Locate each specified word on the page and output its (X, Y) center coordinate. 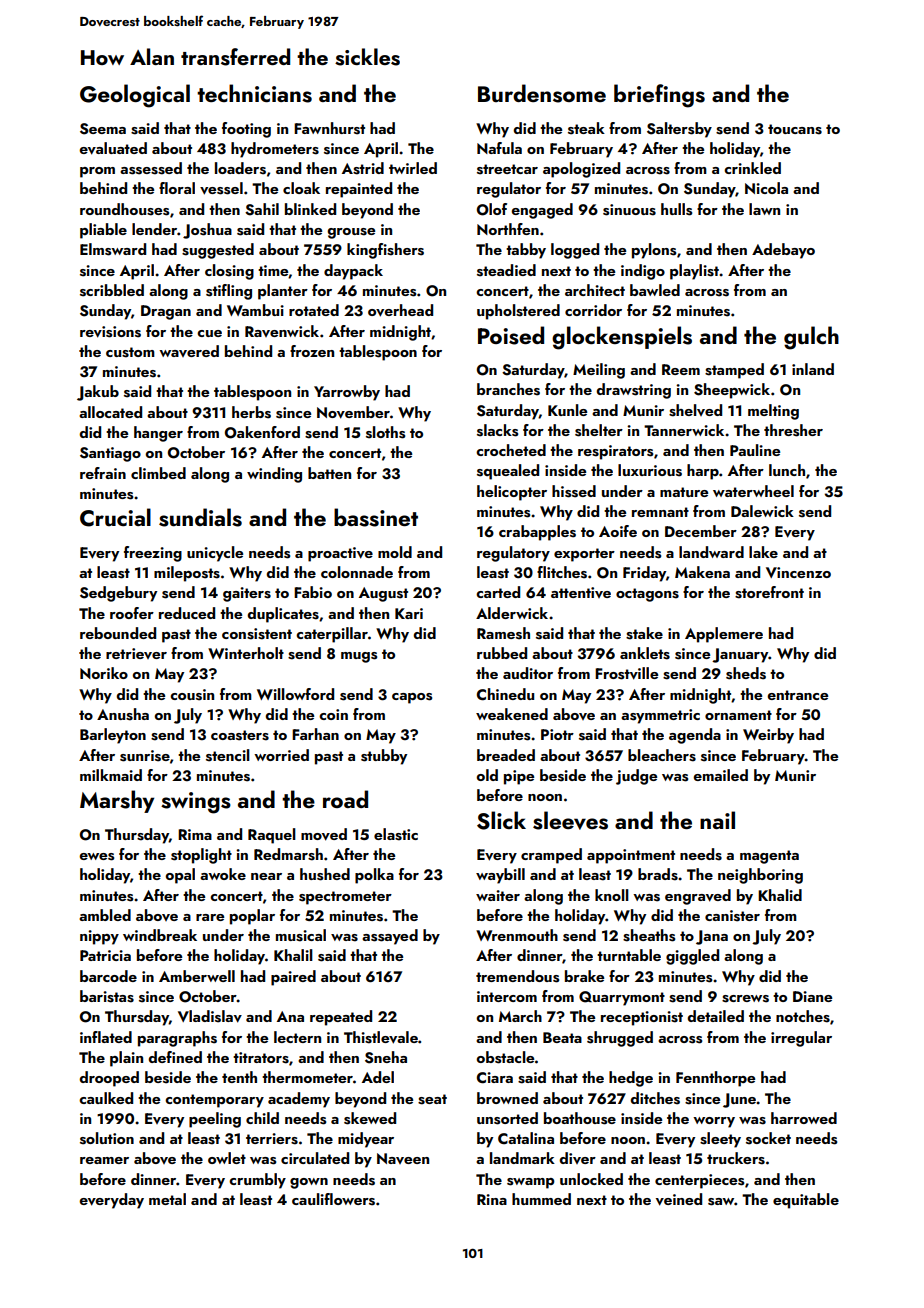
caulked (106, 1098)
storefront (769, 592)
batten (329, 473)
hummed (541, 1199)
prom (97, 172)
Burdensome (542, 93)
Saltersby (679, 130)
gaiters (247, 594)
